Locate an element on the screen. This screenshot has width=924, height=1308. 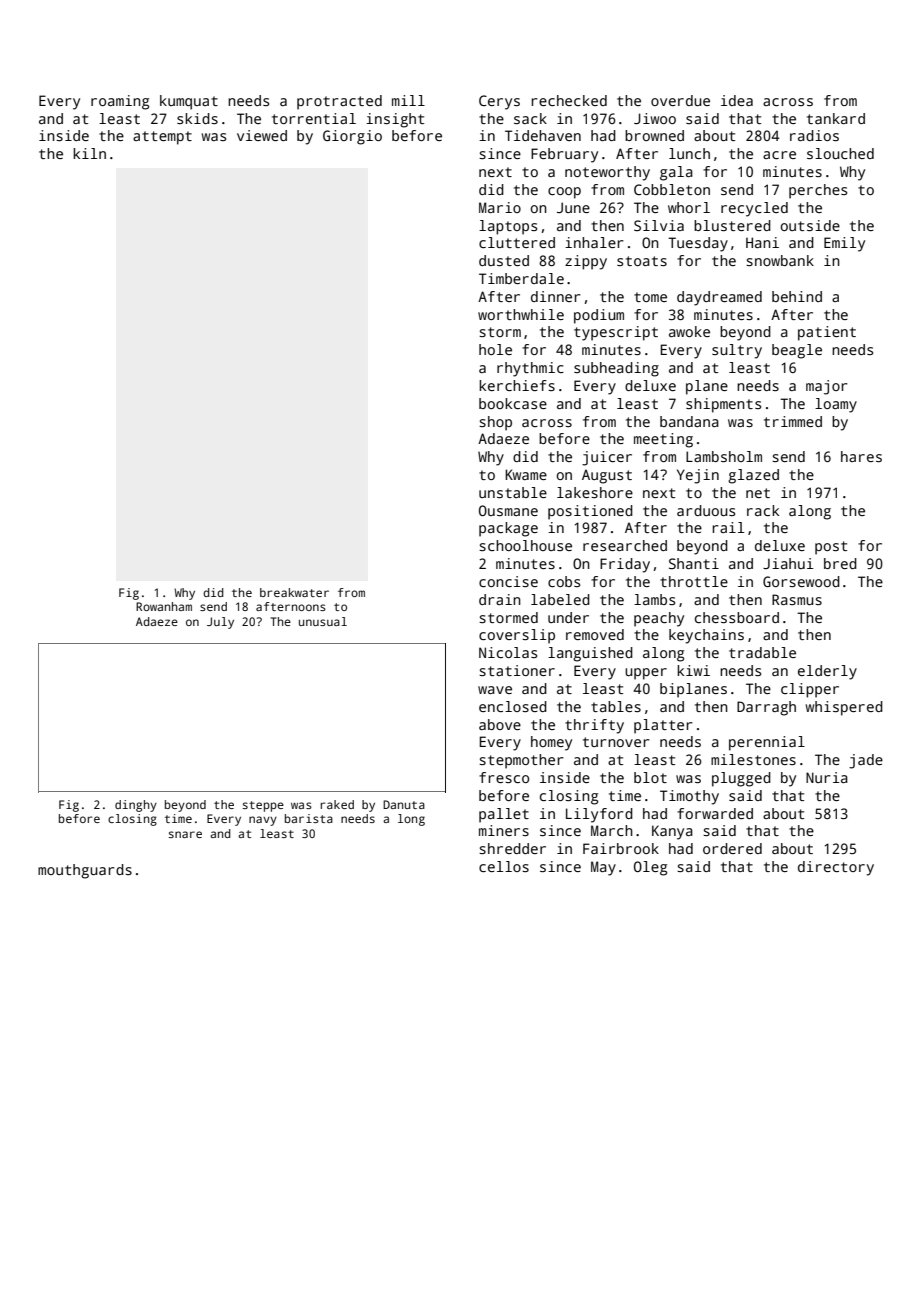
bred is located at coordinates (840, 563).
